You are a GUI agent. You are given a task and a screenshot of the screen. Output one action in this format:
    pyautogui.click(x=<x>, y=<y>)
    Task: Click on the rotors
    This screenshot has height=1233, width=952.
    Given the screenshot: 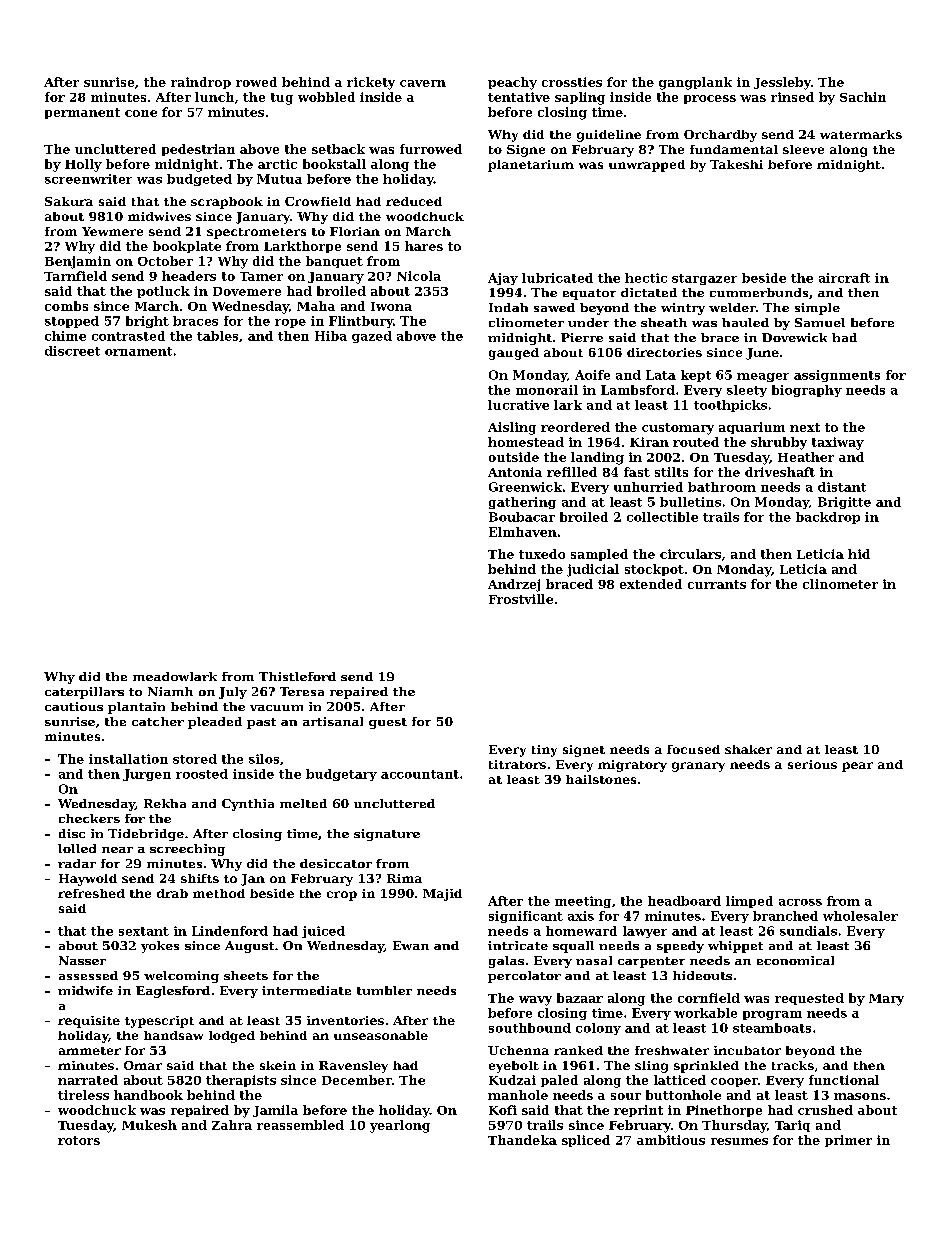 What is the action you would take?
    pyautogui.click(x=79, y=1140)
